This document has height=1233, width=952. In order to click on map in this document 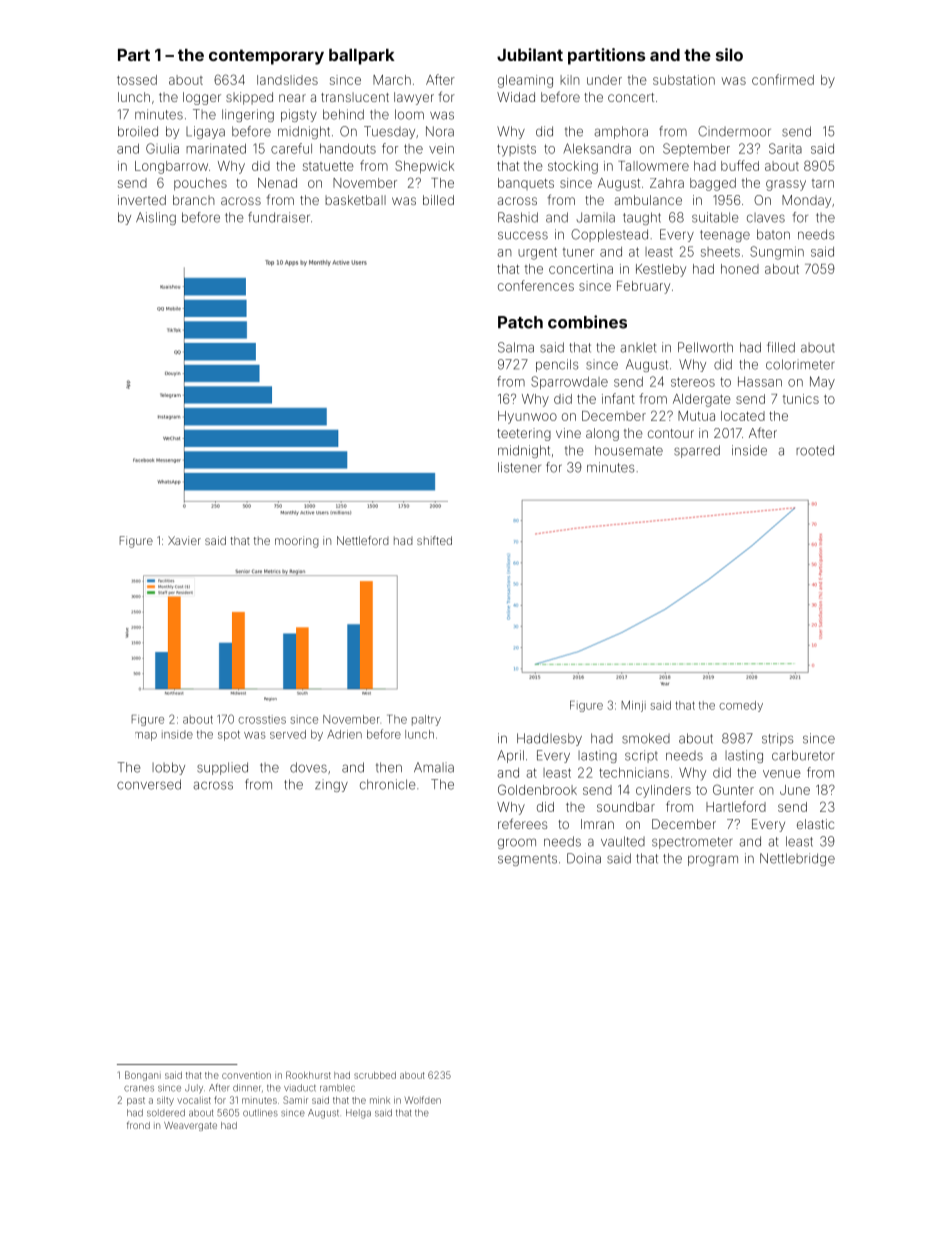, I will do `click(146, 736)`.
